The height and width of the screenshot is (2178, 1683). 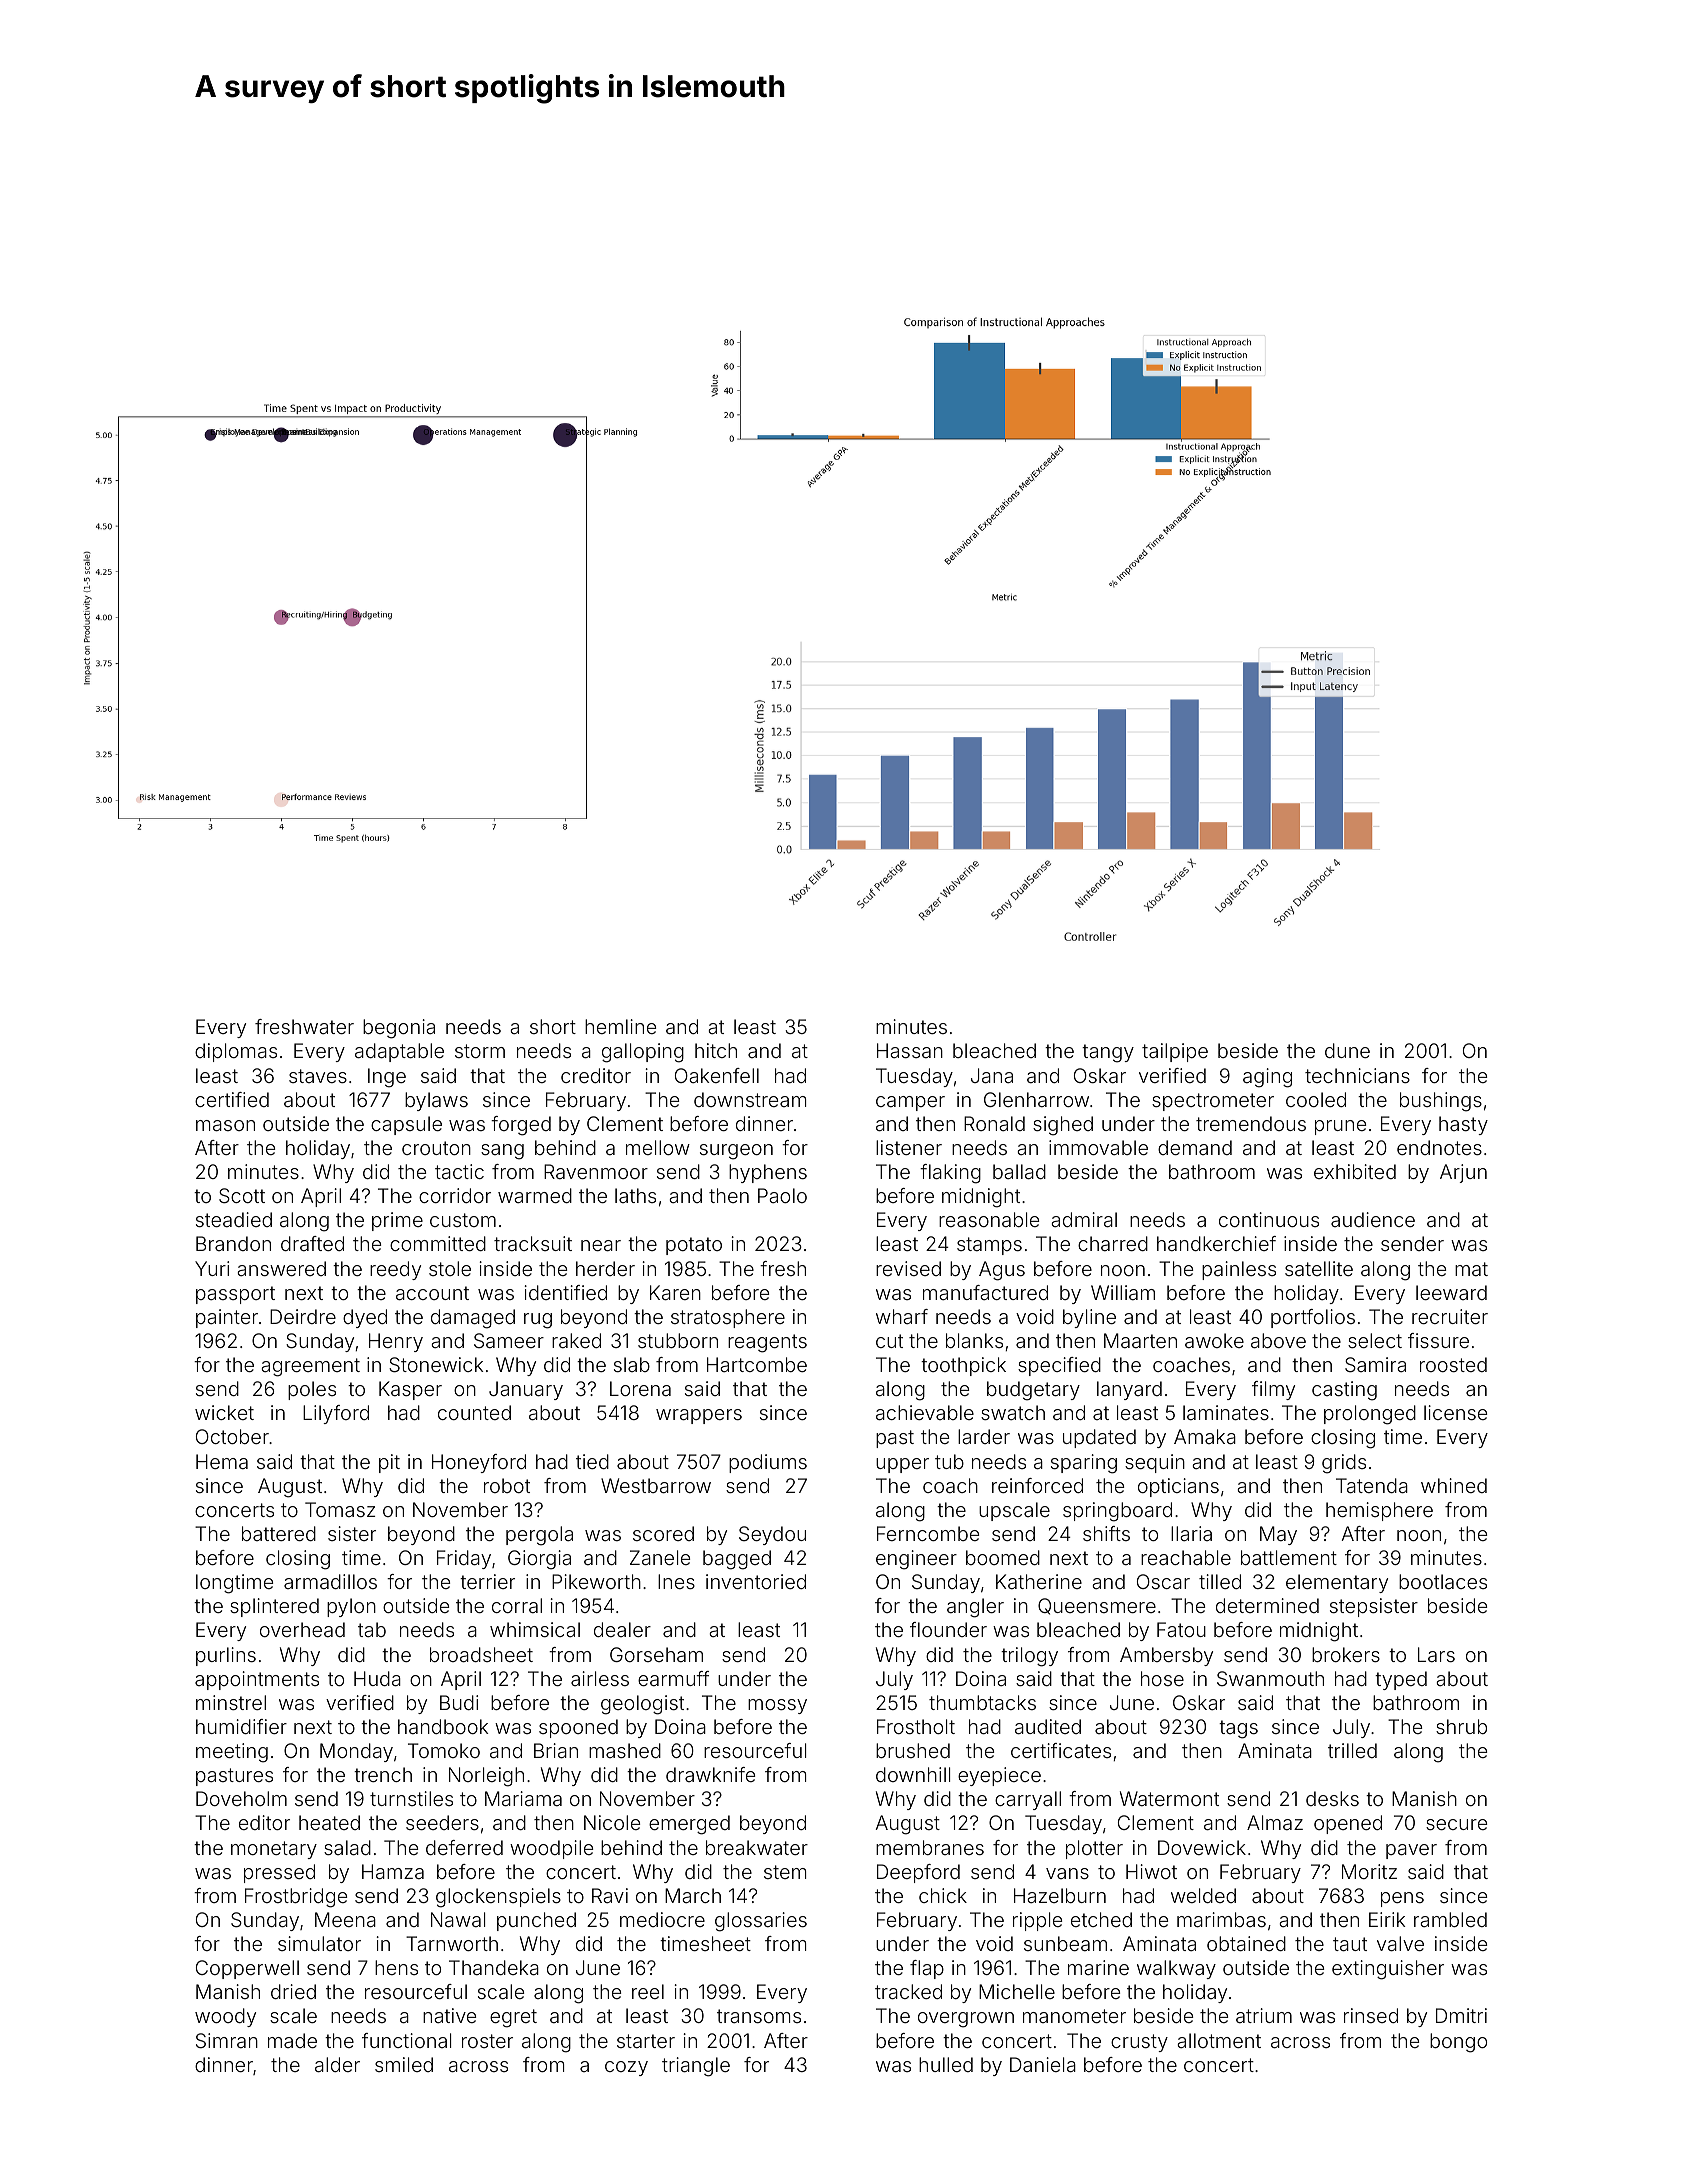 What do you see at coordinates (1451, 1292) in the screenshot?
I see `leeward` at bounding box center [1451, 1292].
